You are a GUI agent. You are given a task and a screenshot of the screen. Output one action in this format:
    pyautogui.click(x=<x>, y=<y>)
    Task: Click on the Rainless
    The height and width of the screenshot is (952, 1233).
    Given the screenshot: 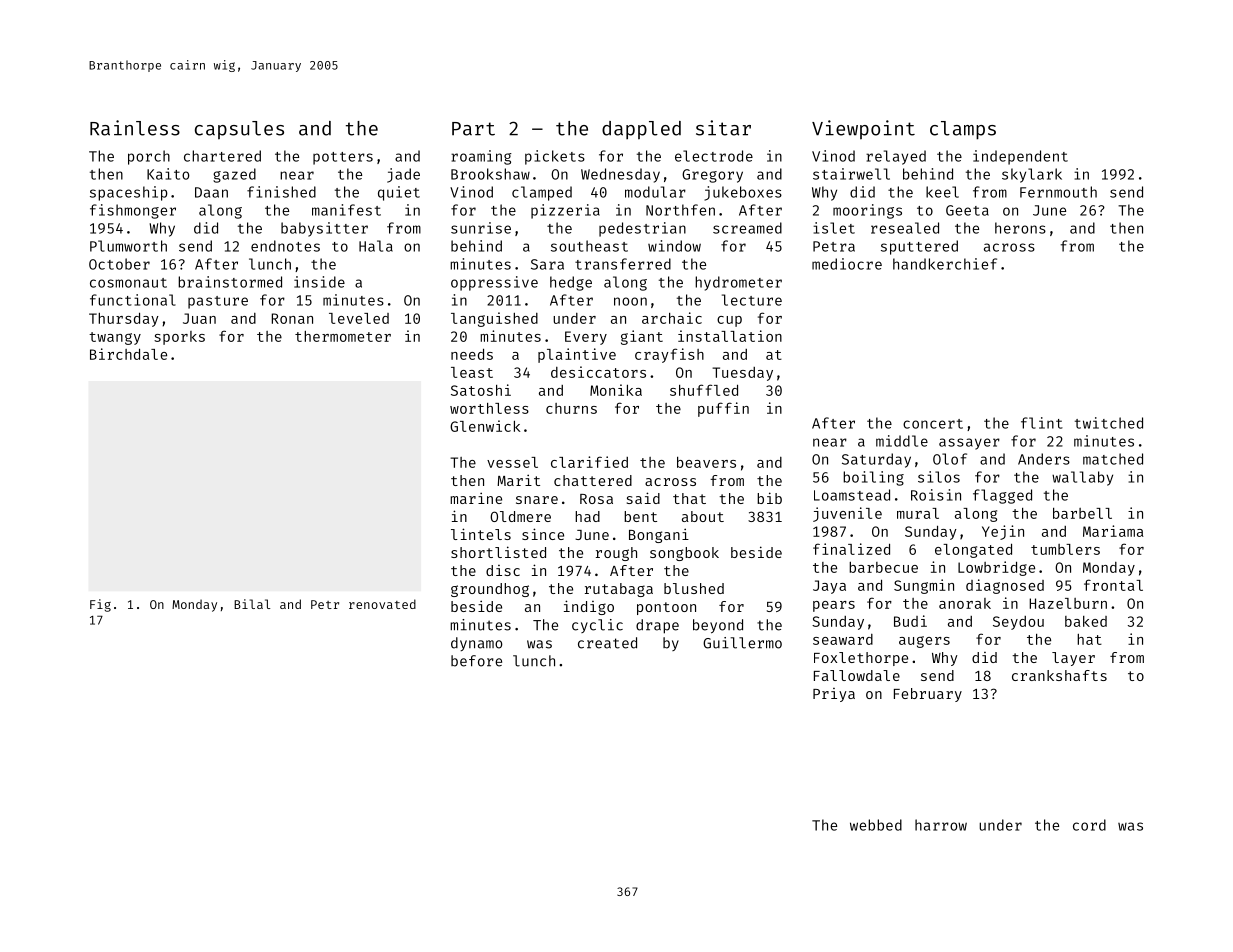 What is the action you would take?
    pyautogui.click(x=135, y=128)
